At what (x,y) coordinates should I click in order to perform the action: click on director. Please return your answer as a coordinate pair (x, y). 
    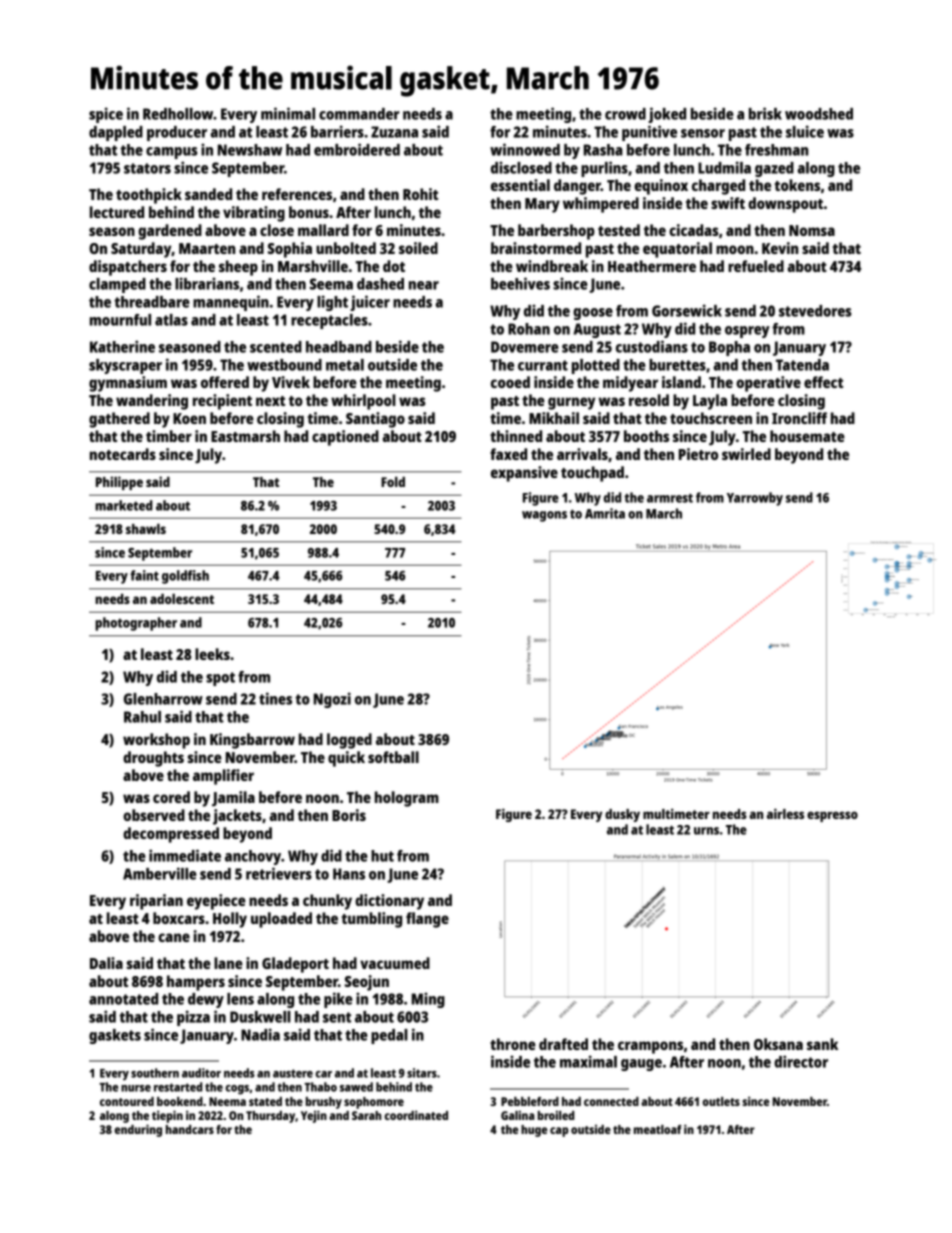
    Looking at the image, I should click on (801, 1061).
